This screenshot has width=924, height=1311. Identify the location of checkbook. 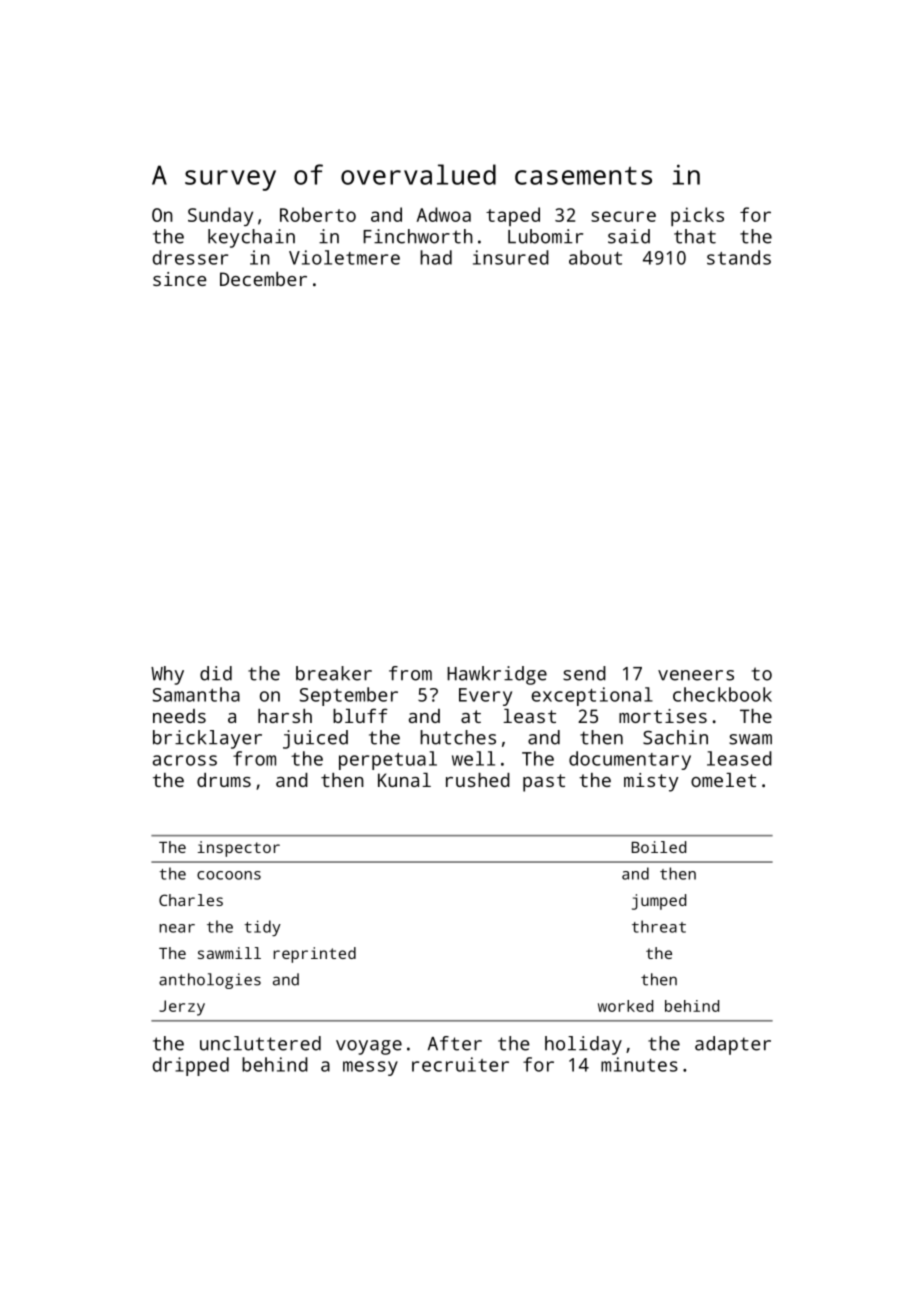
(722, 694).
